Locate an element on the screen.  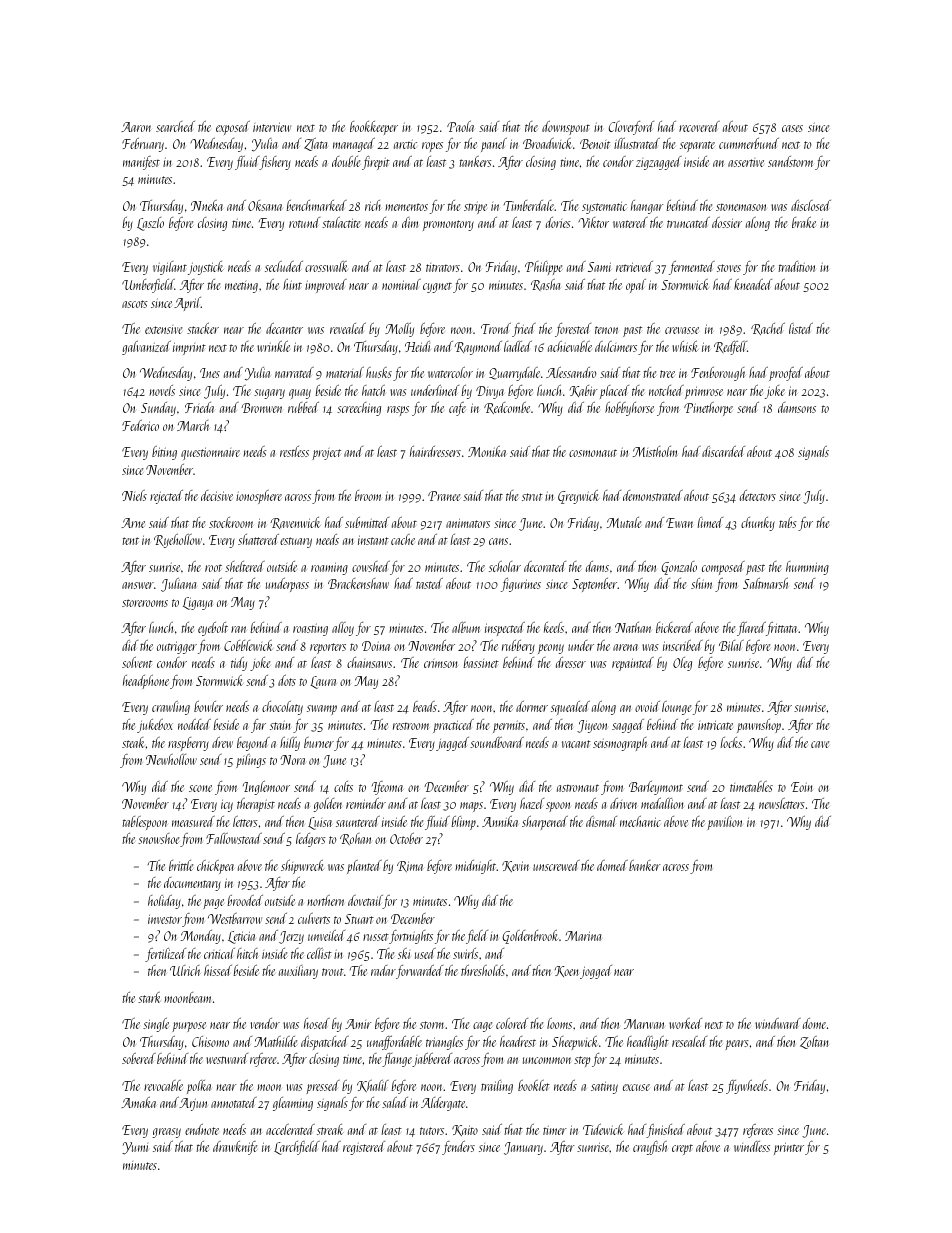
sheltered is located at coordinates (245, 566).
